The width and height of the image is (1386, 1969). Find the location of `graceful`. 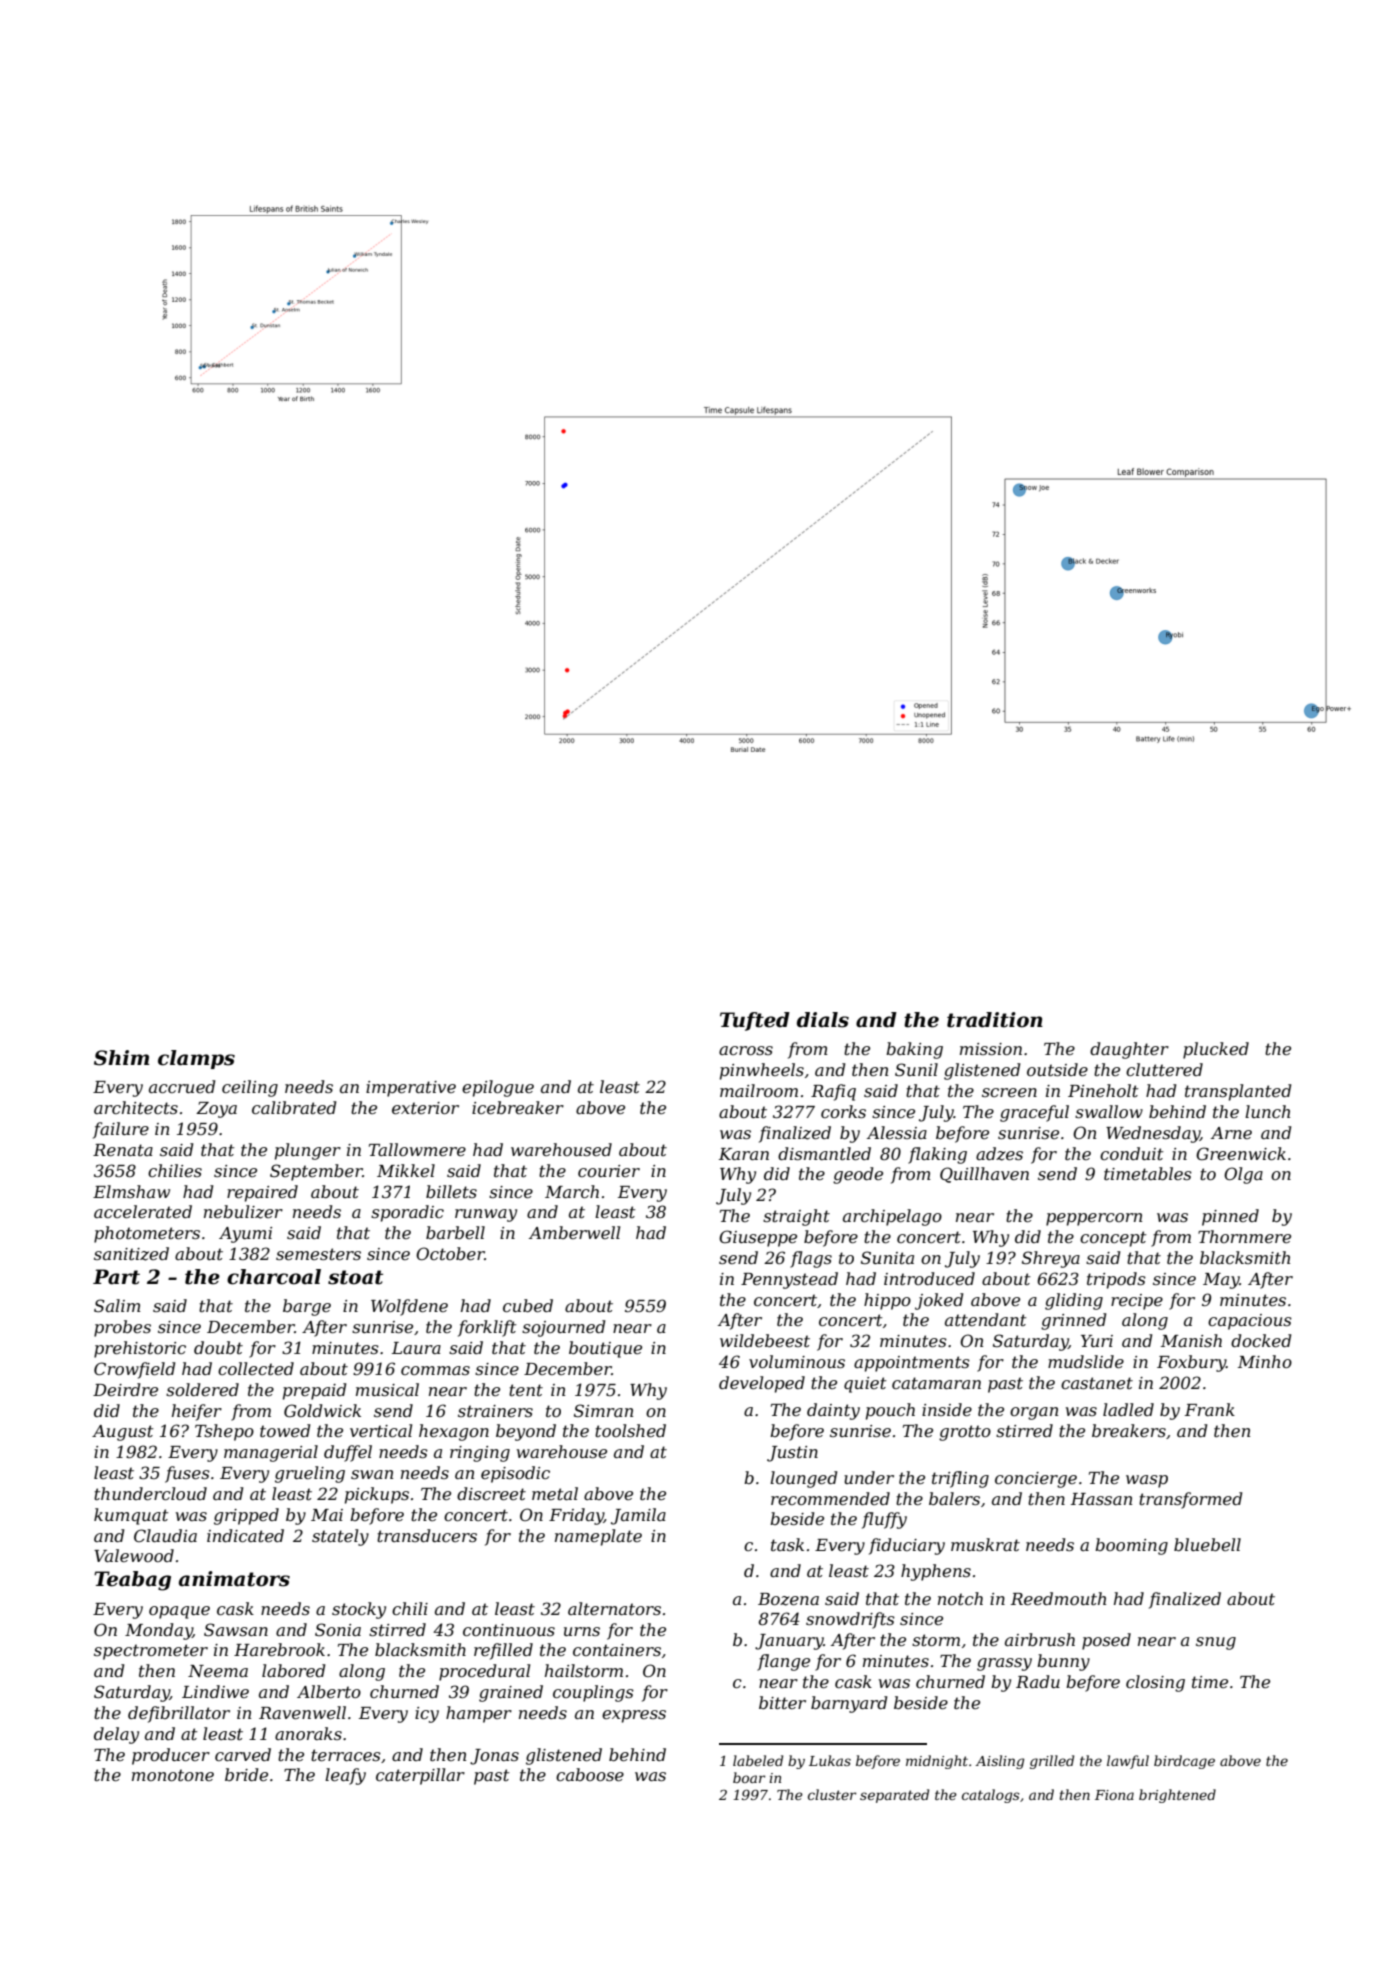

graceful is located at coordinates (1034, 1113).
